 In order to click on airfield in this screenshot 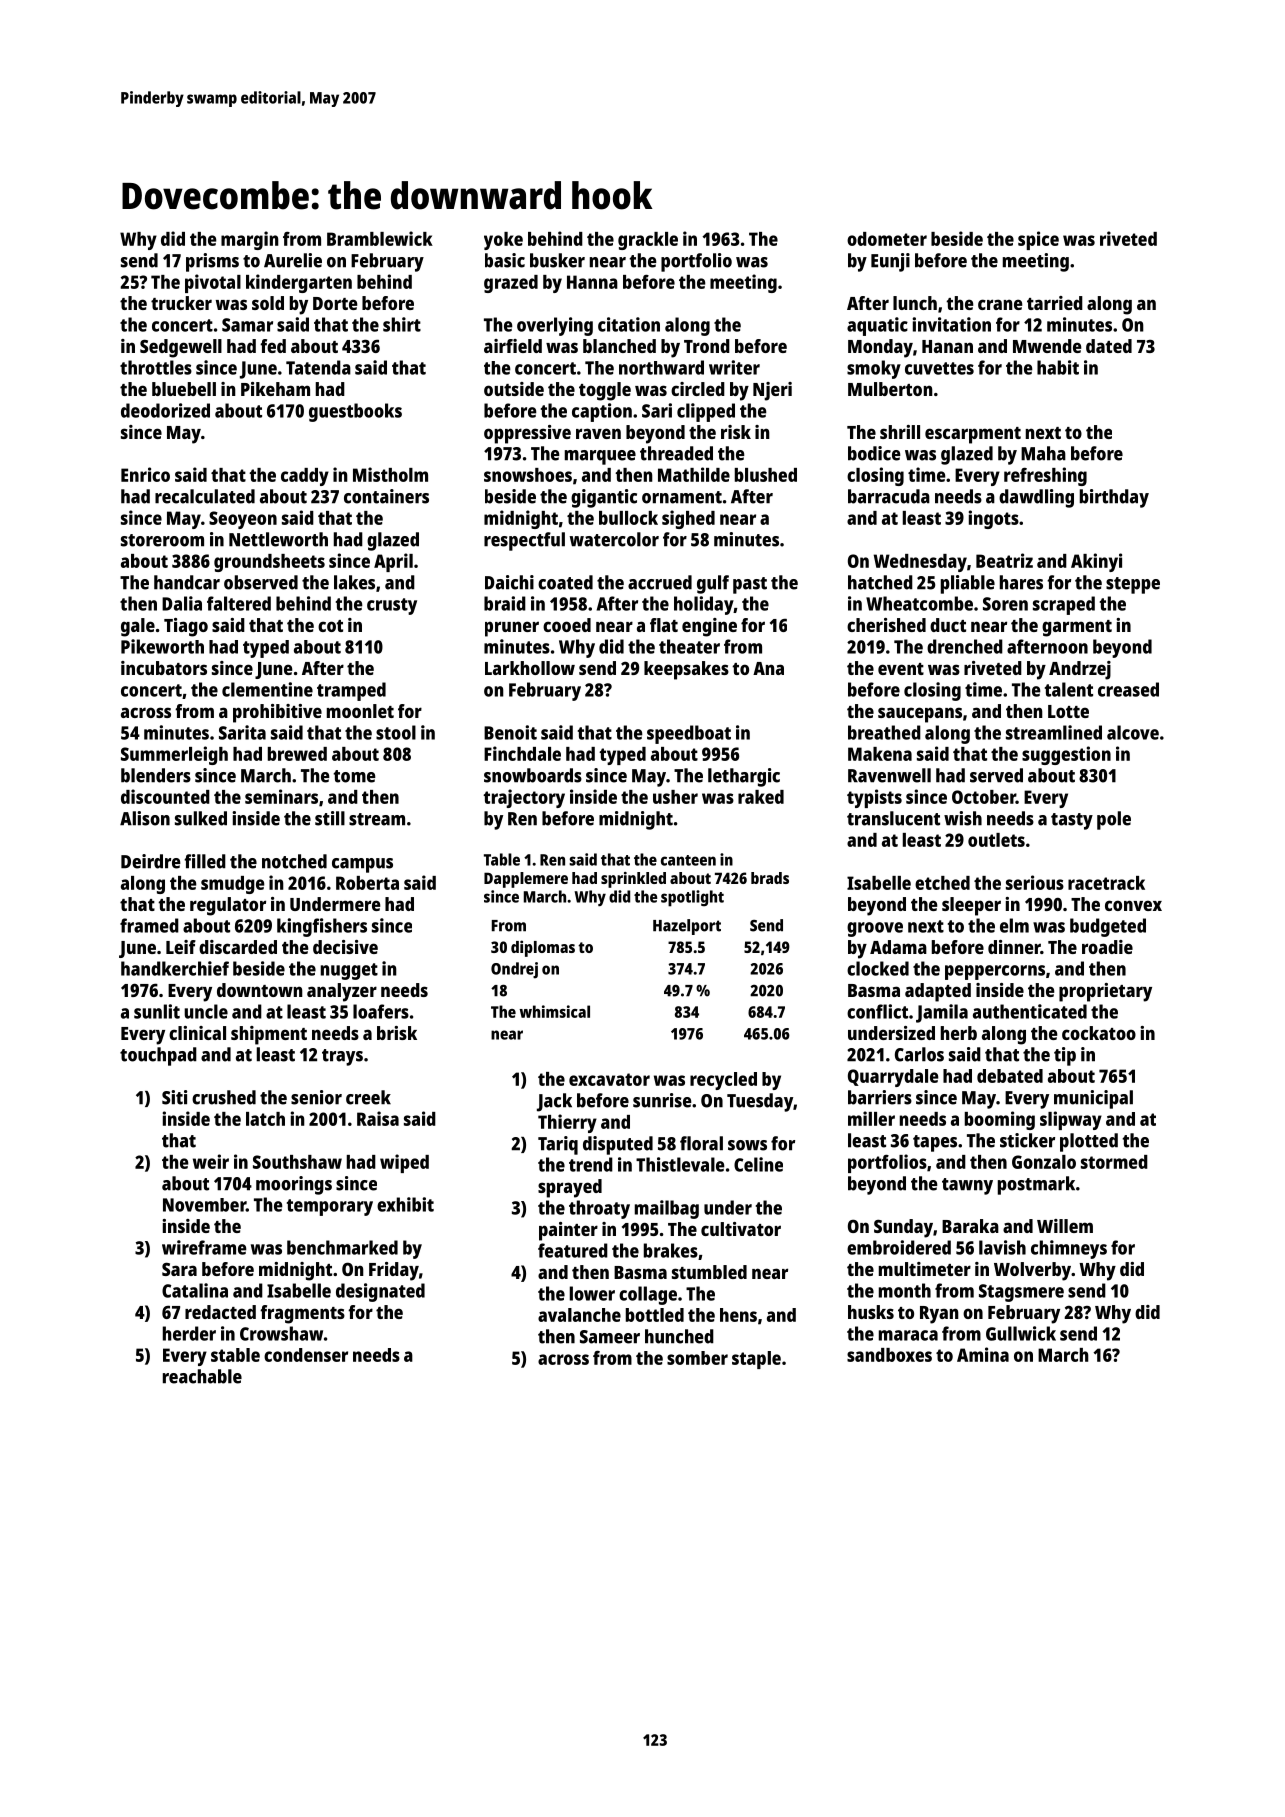, I will do `click(513, 346)`.
